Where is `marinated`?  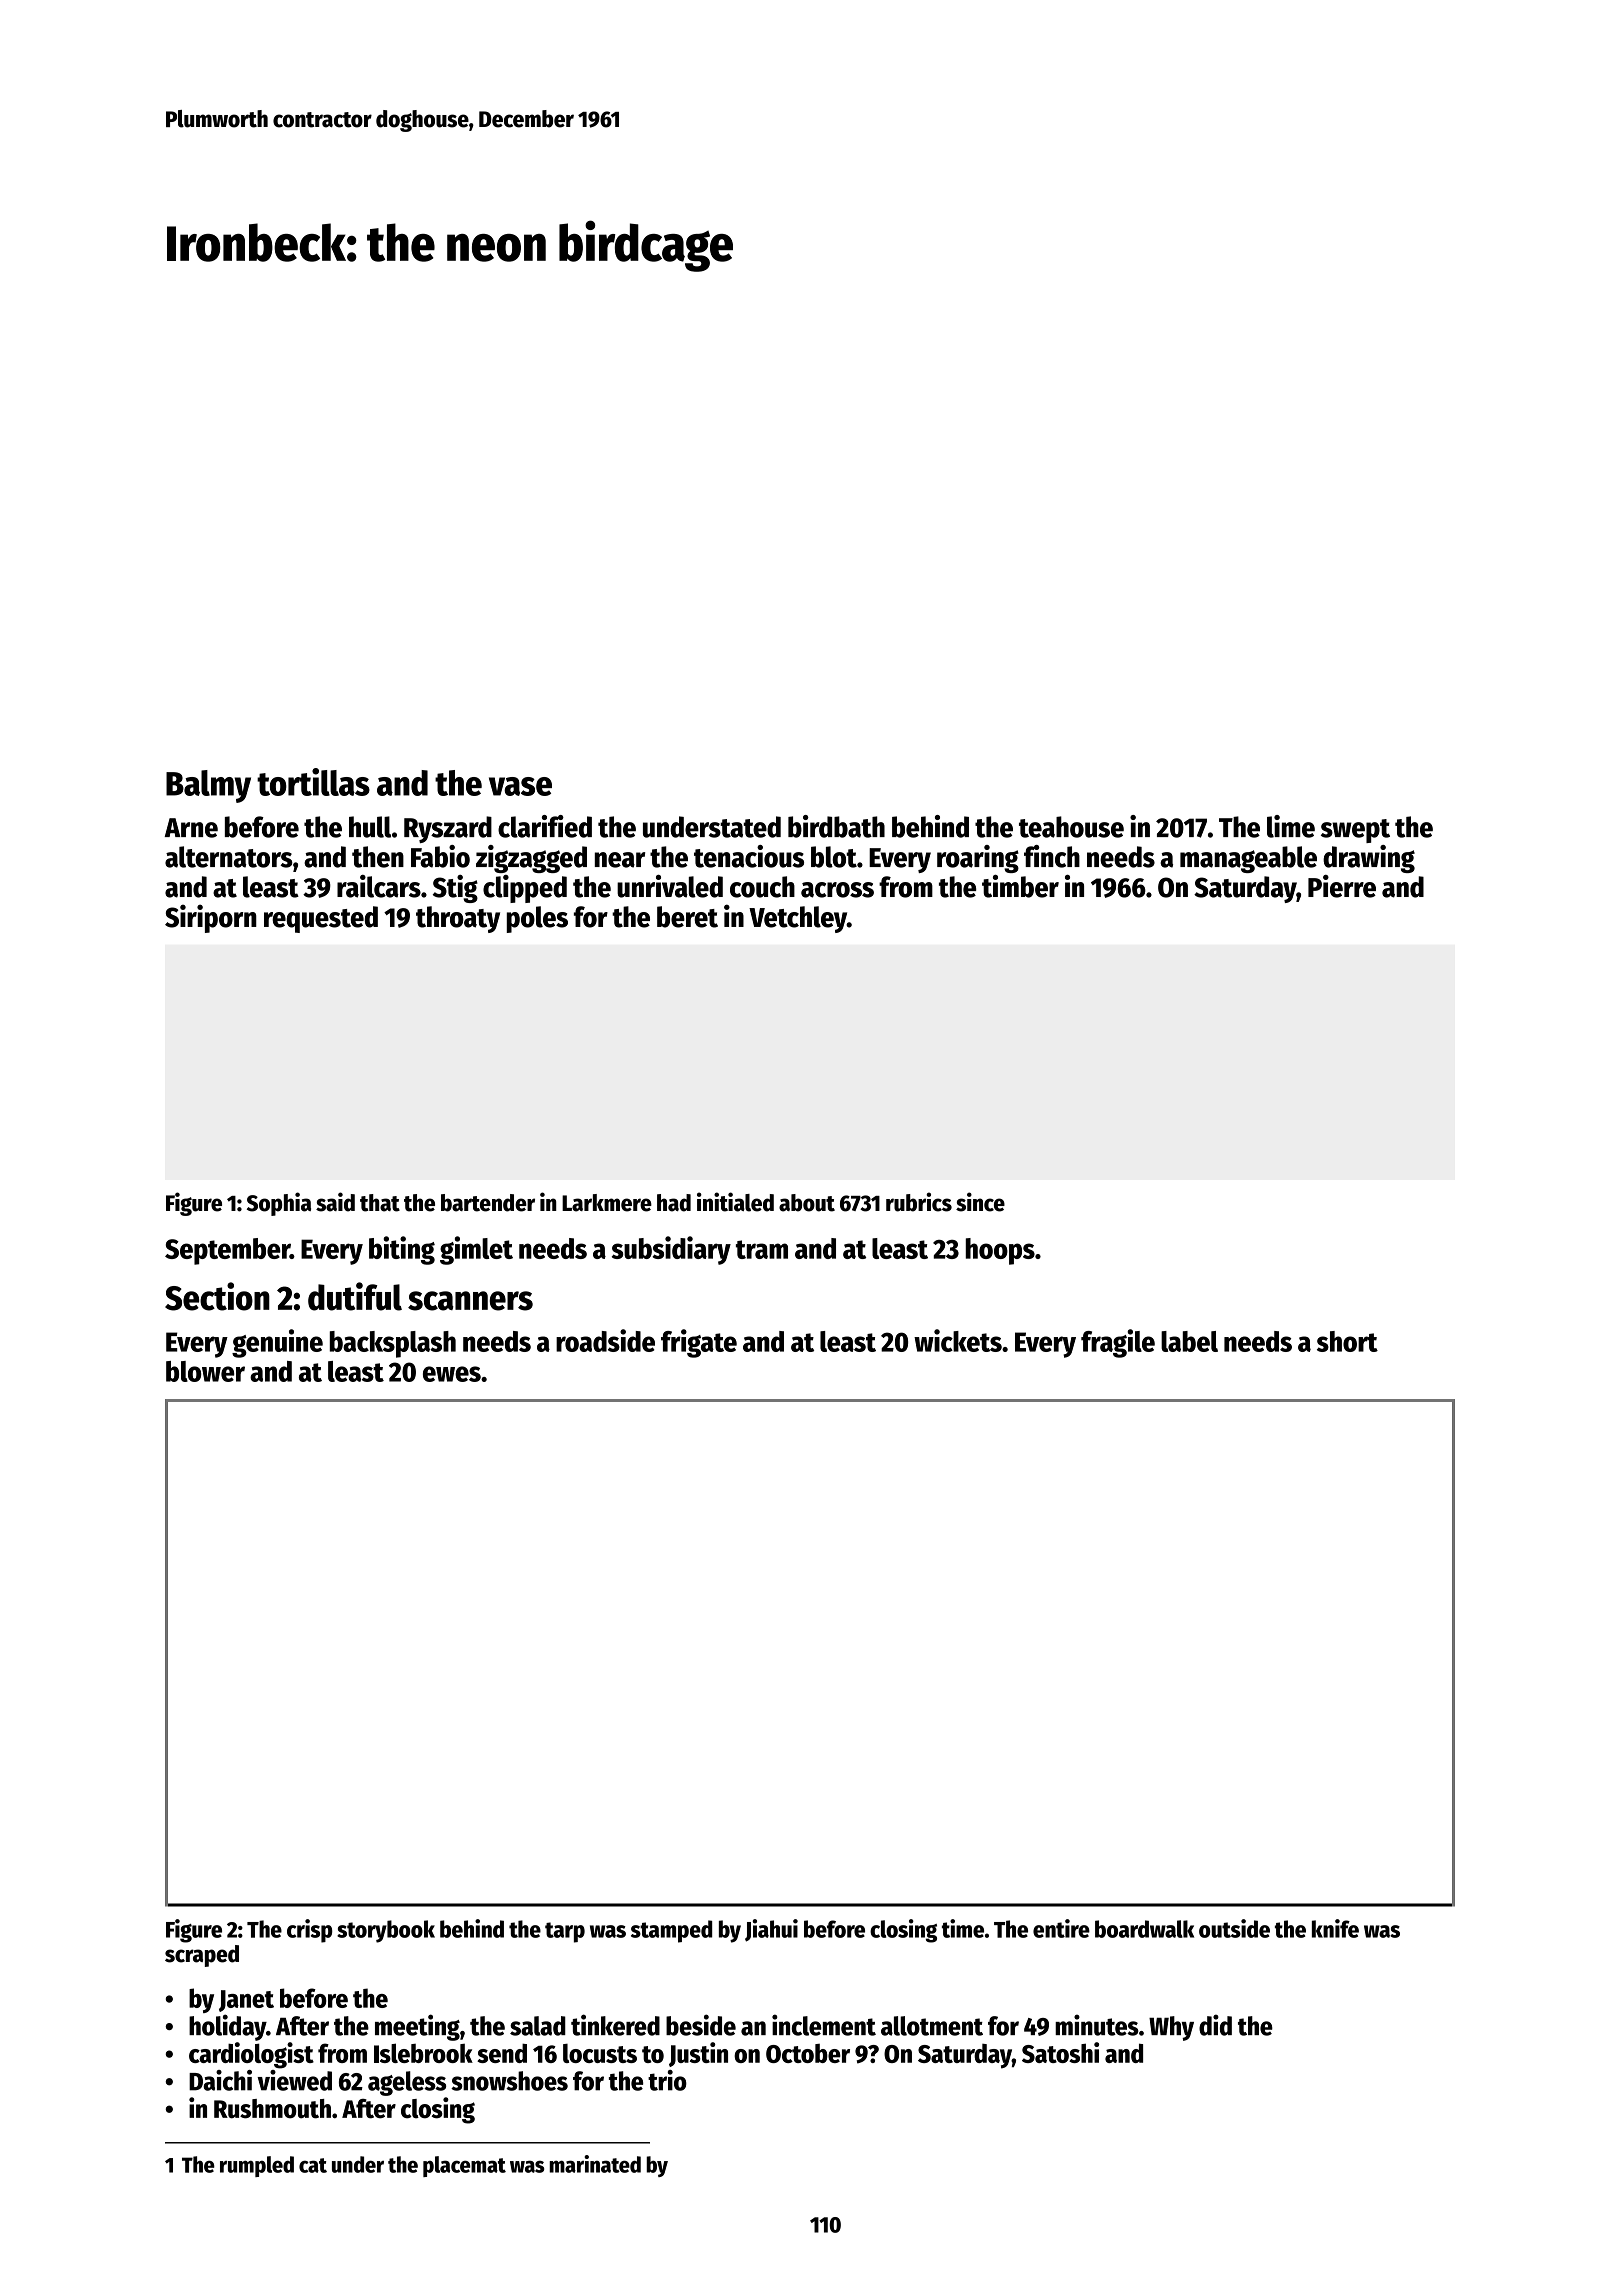
marinated is located at coordinates (595, 2164).
